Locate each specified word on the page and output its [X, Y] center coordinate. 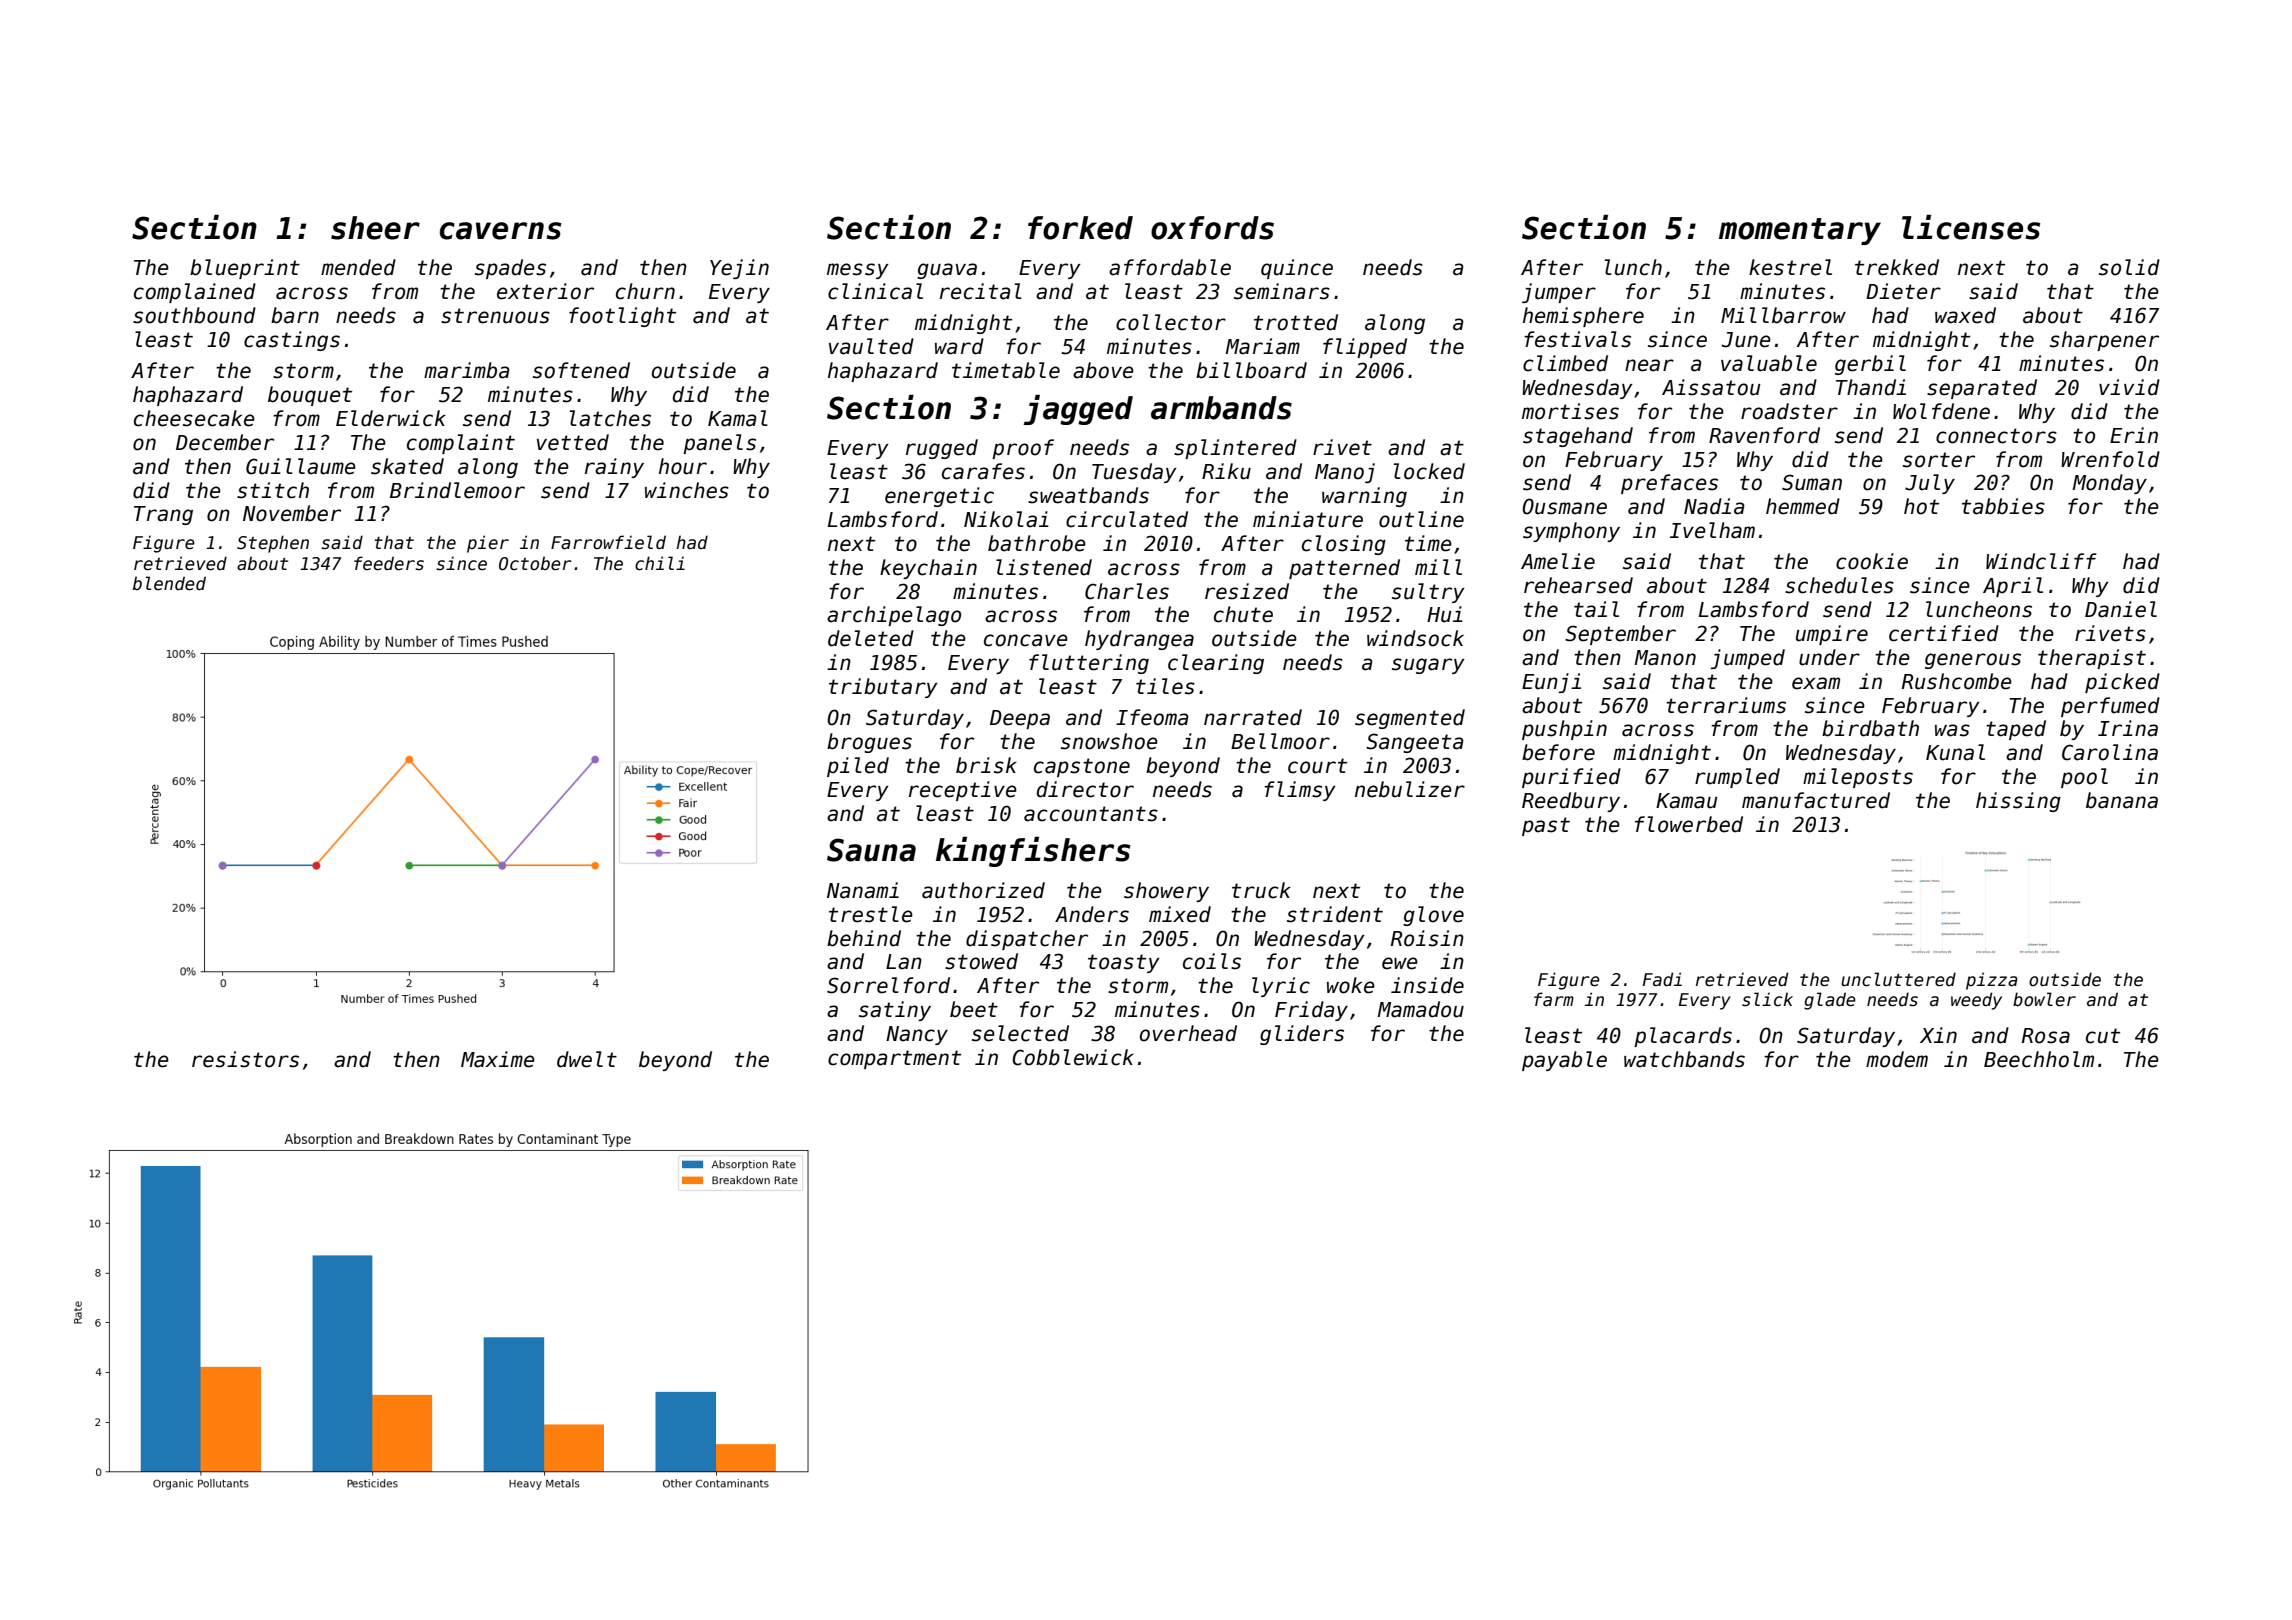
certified [1944, 633]
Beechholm [2039, 1059]
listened [1044, 567]
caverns [500, 231]
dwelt [587, 1059]
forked [1080, 228]
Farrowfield [608, 542]
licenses [1971, 227]
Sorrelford [888, 985]
